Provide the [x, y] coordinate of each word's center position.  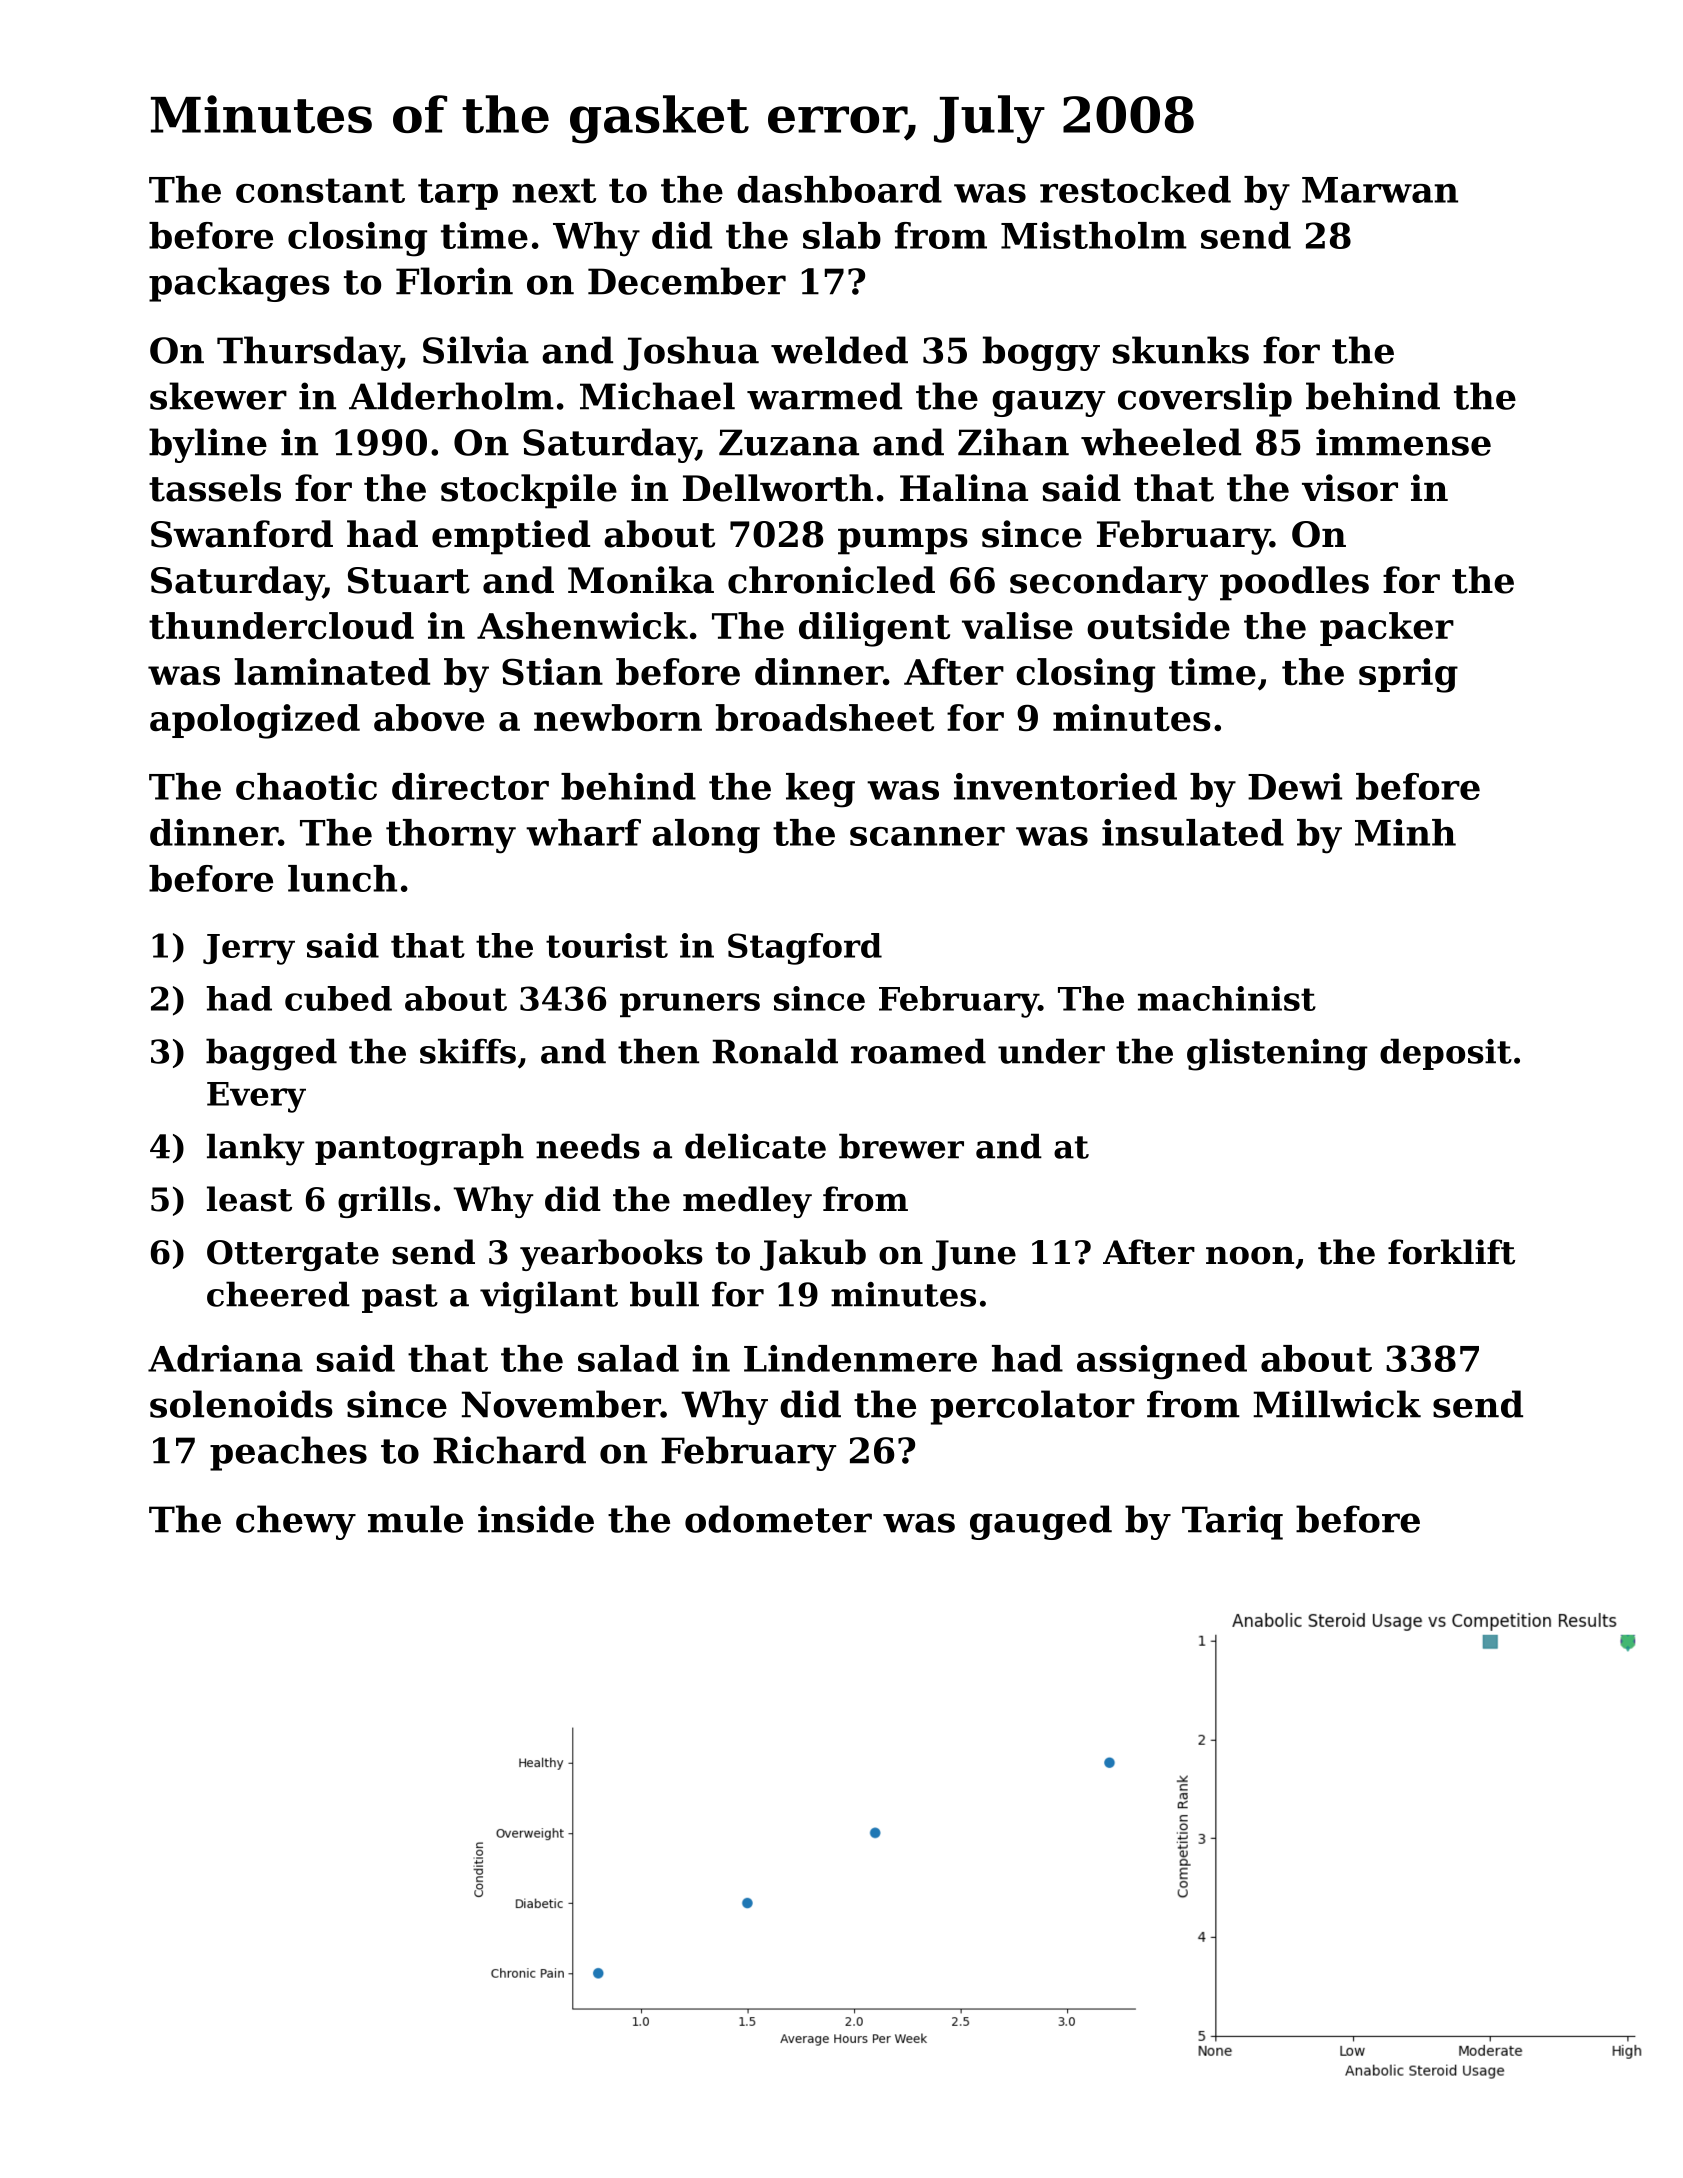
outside [1158, 625]
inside [536, 1519]
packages [239, 284]
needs [588, 1146]
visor [1350, 488]
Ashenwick [582, 625]
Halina [964, 488]
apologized [255, 721]
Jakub [813, 1255]
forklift [1451, 1252]
